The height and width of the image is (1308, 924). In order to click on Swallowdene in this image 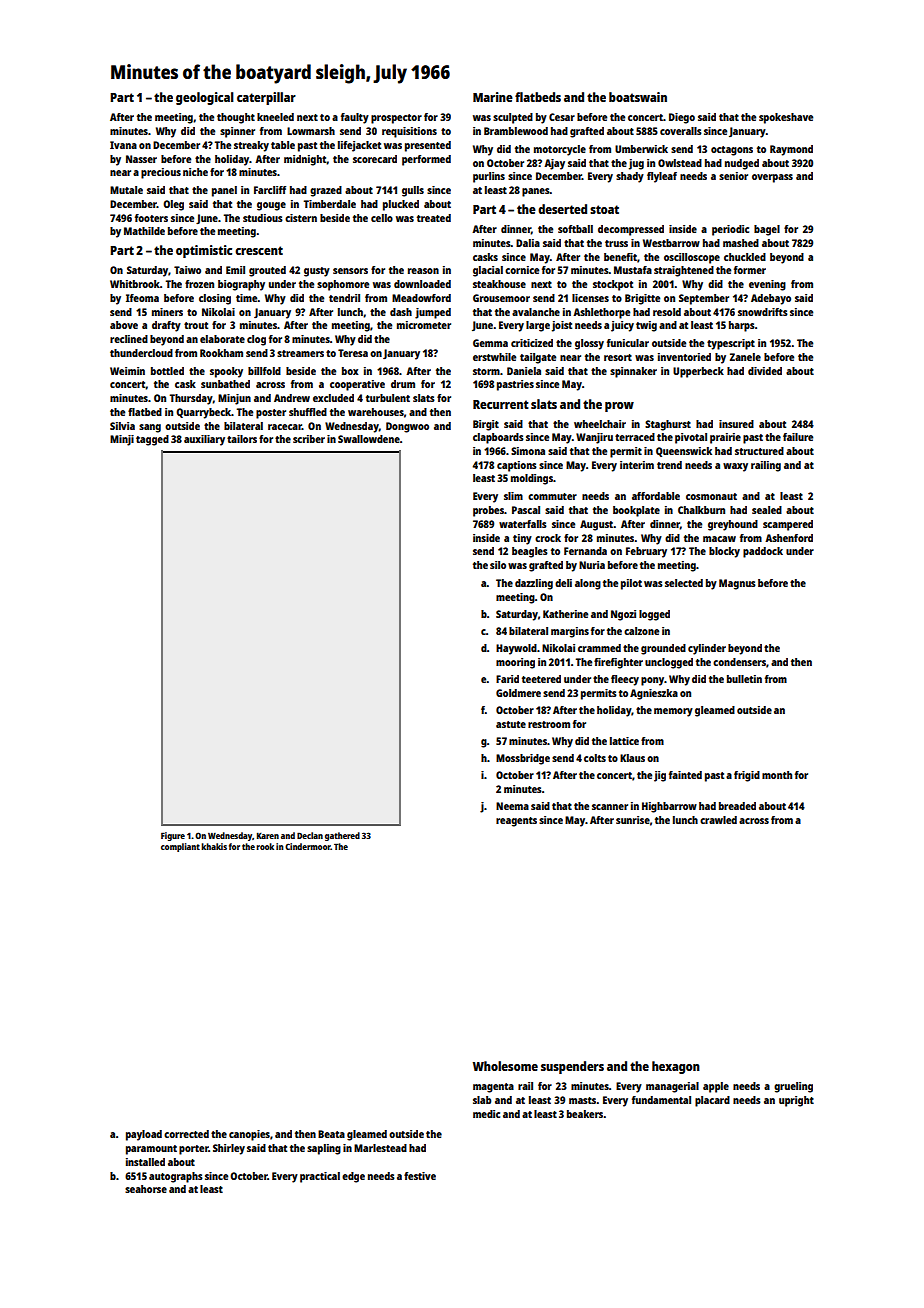, I will do `click(369, 439)`.
